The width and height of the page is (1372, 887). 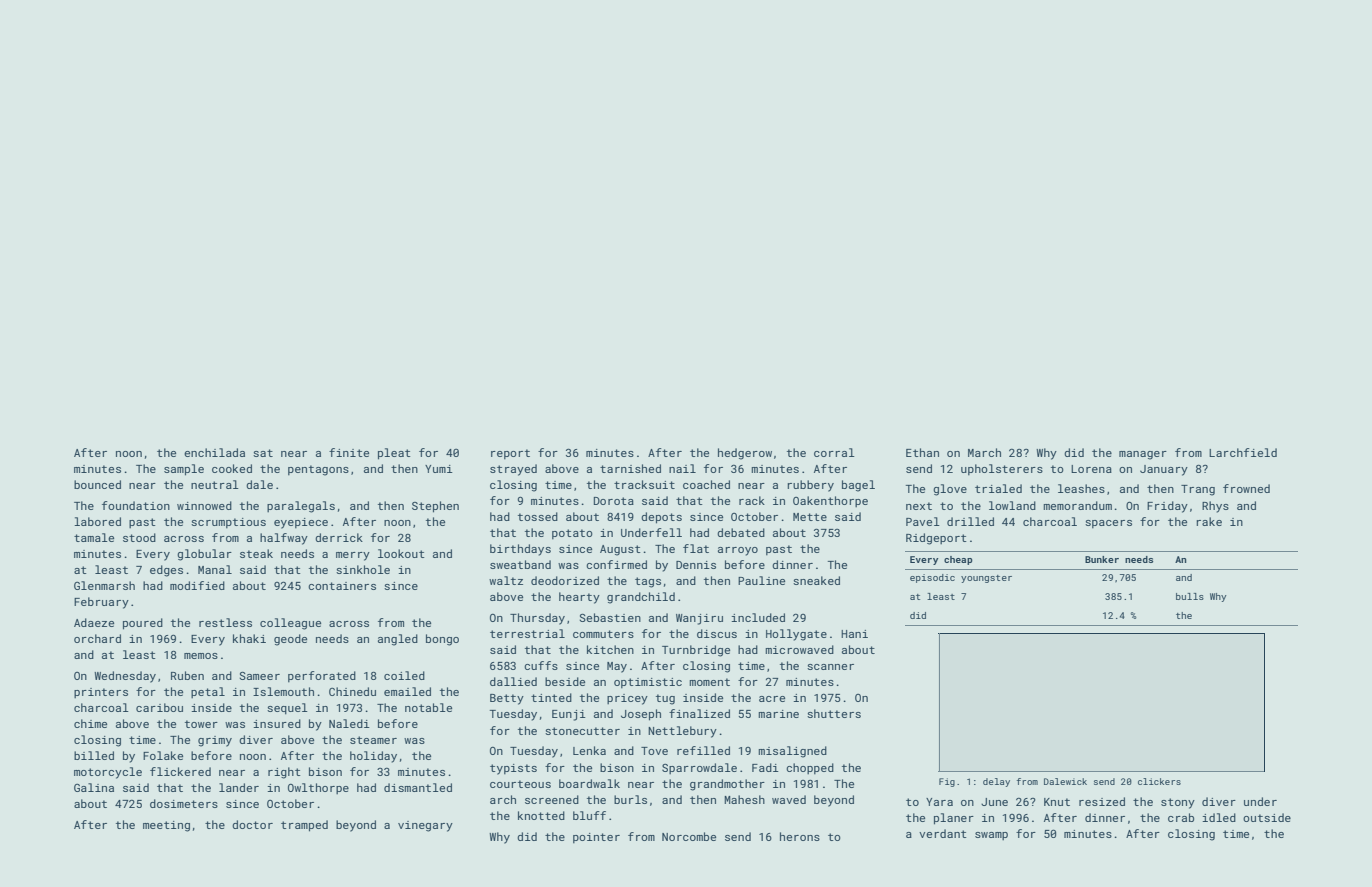 What do you see at coordinates (998, 488) in the page?
I see `trialed` at bounding box center [998, 488].
